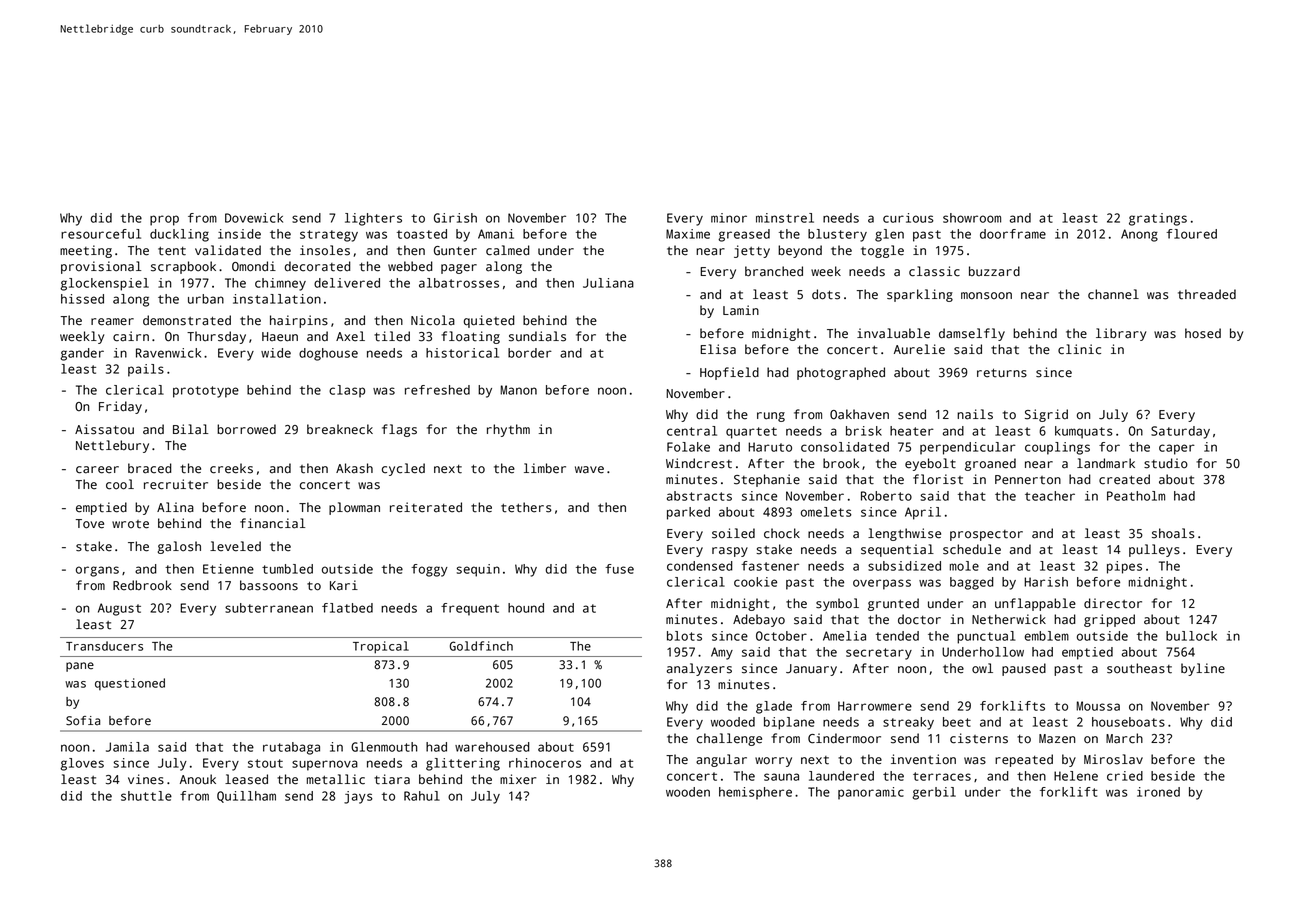 Image resolution: width=1308 pixels, height=924 pixels. Describe the element at coordinates (1002, 373) in the screenshot. I see `returns` at that location.
